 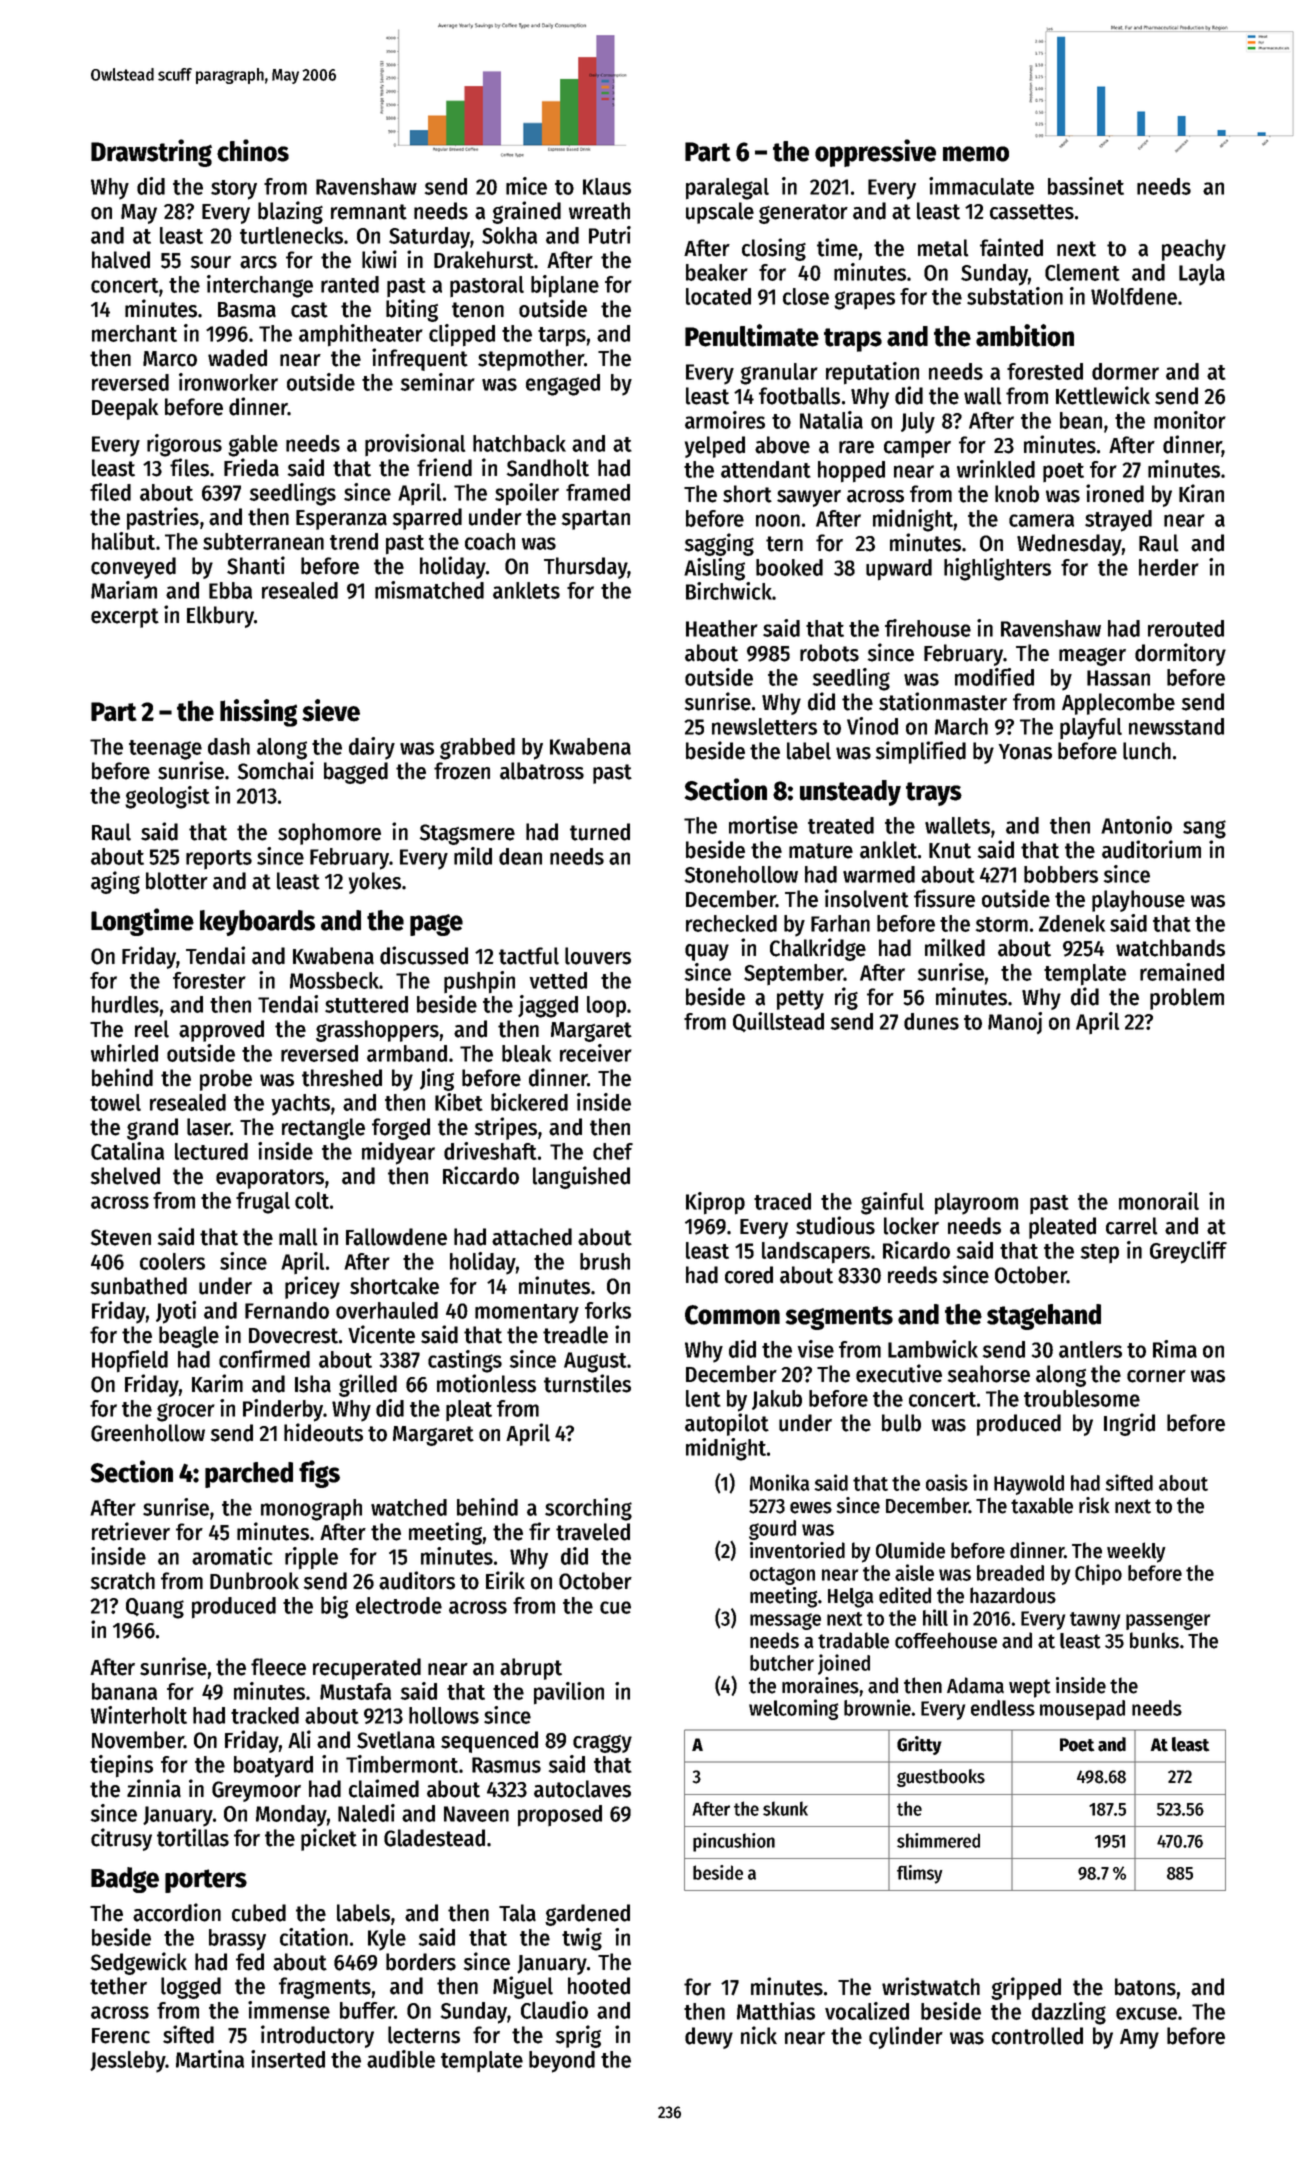 What do you see at coordinates (1013, 1595) in the document?
I see `hazardous` at bounding box center [1013, 1595].
